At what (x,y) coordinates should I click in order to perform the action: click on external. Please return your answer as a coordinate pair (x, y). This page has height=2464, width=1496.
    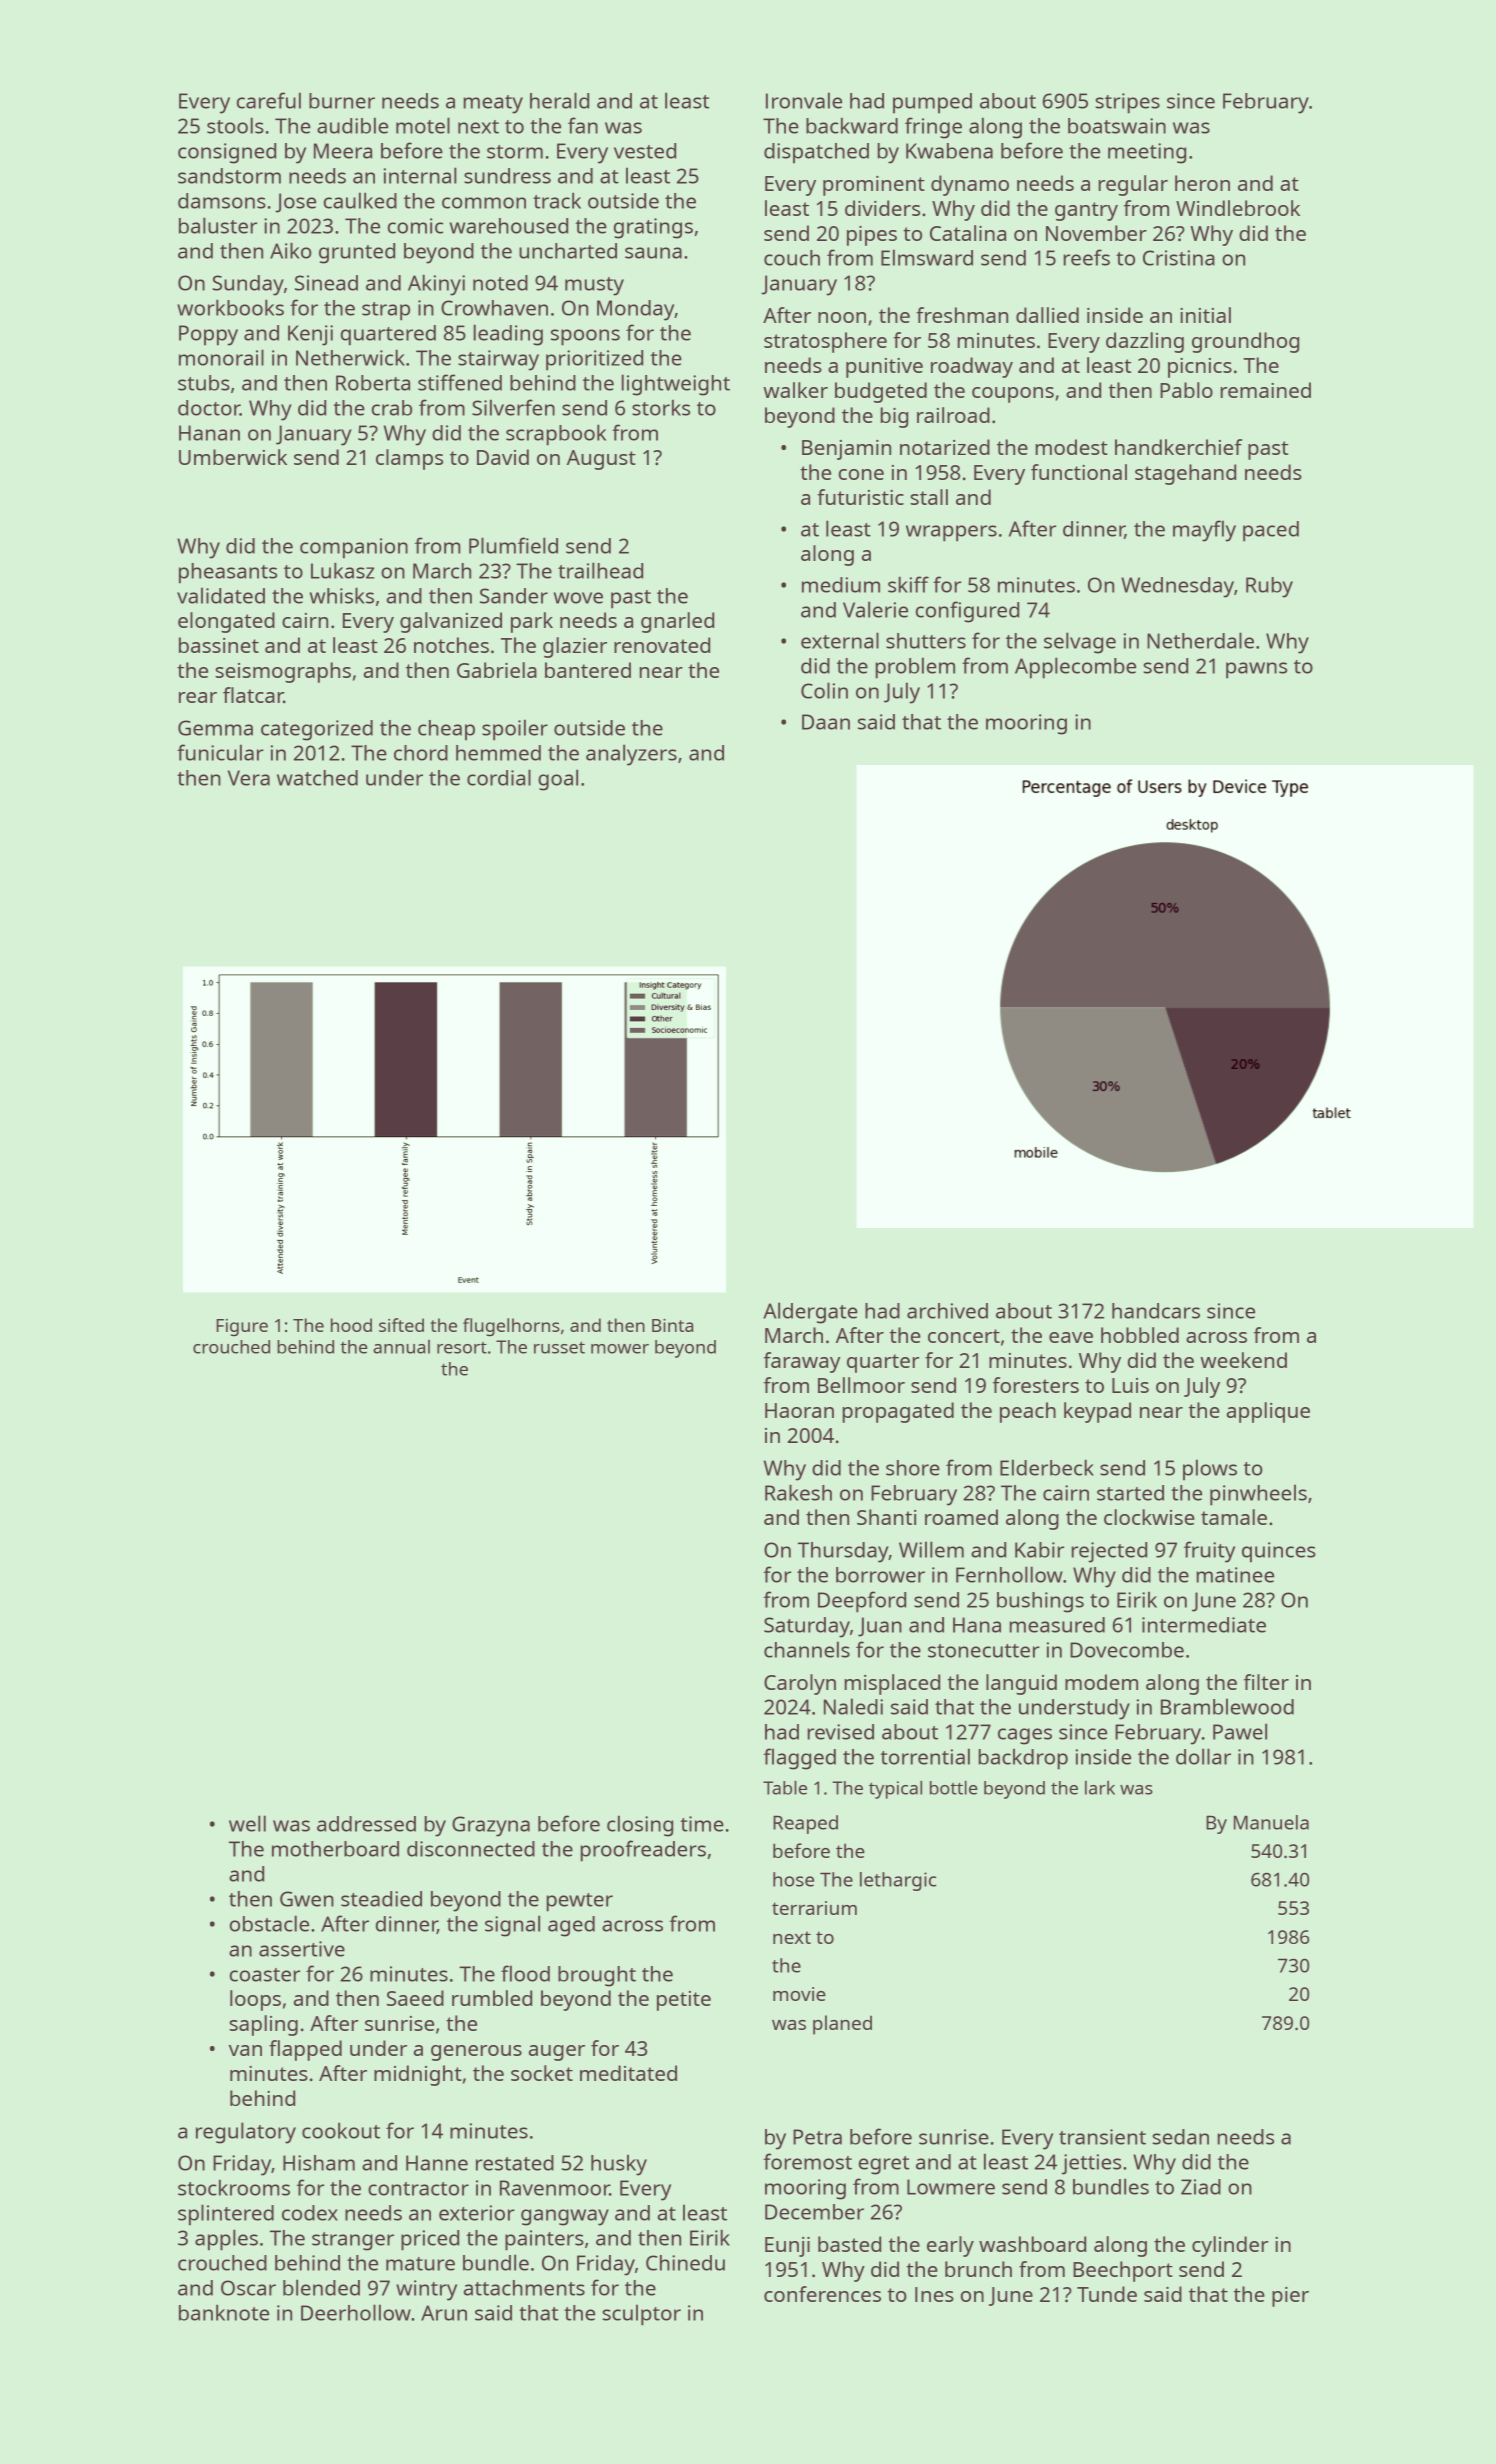
    Looking at the image, I should click on (840, 640).
